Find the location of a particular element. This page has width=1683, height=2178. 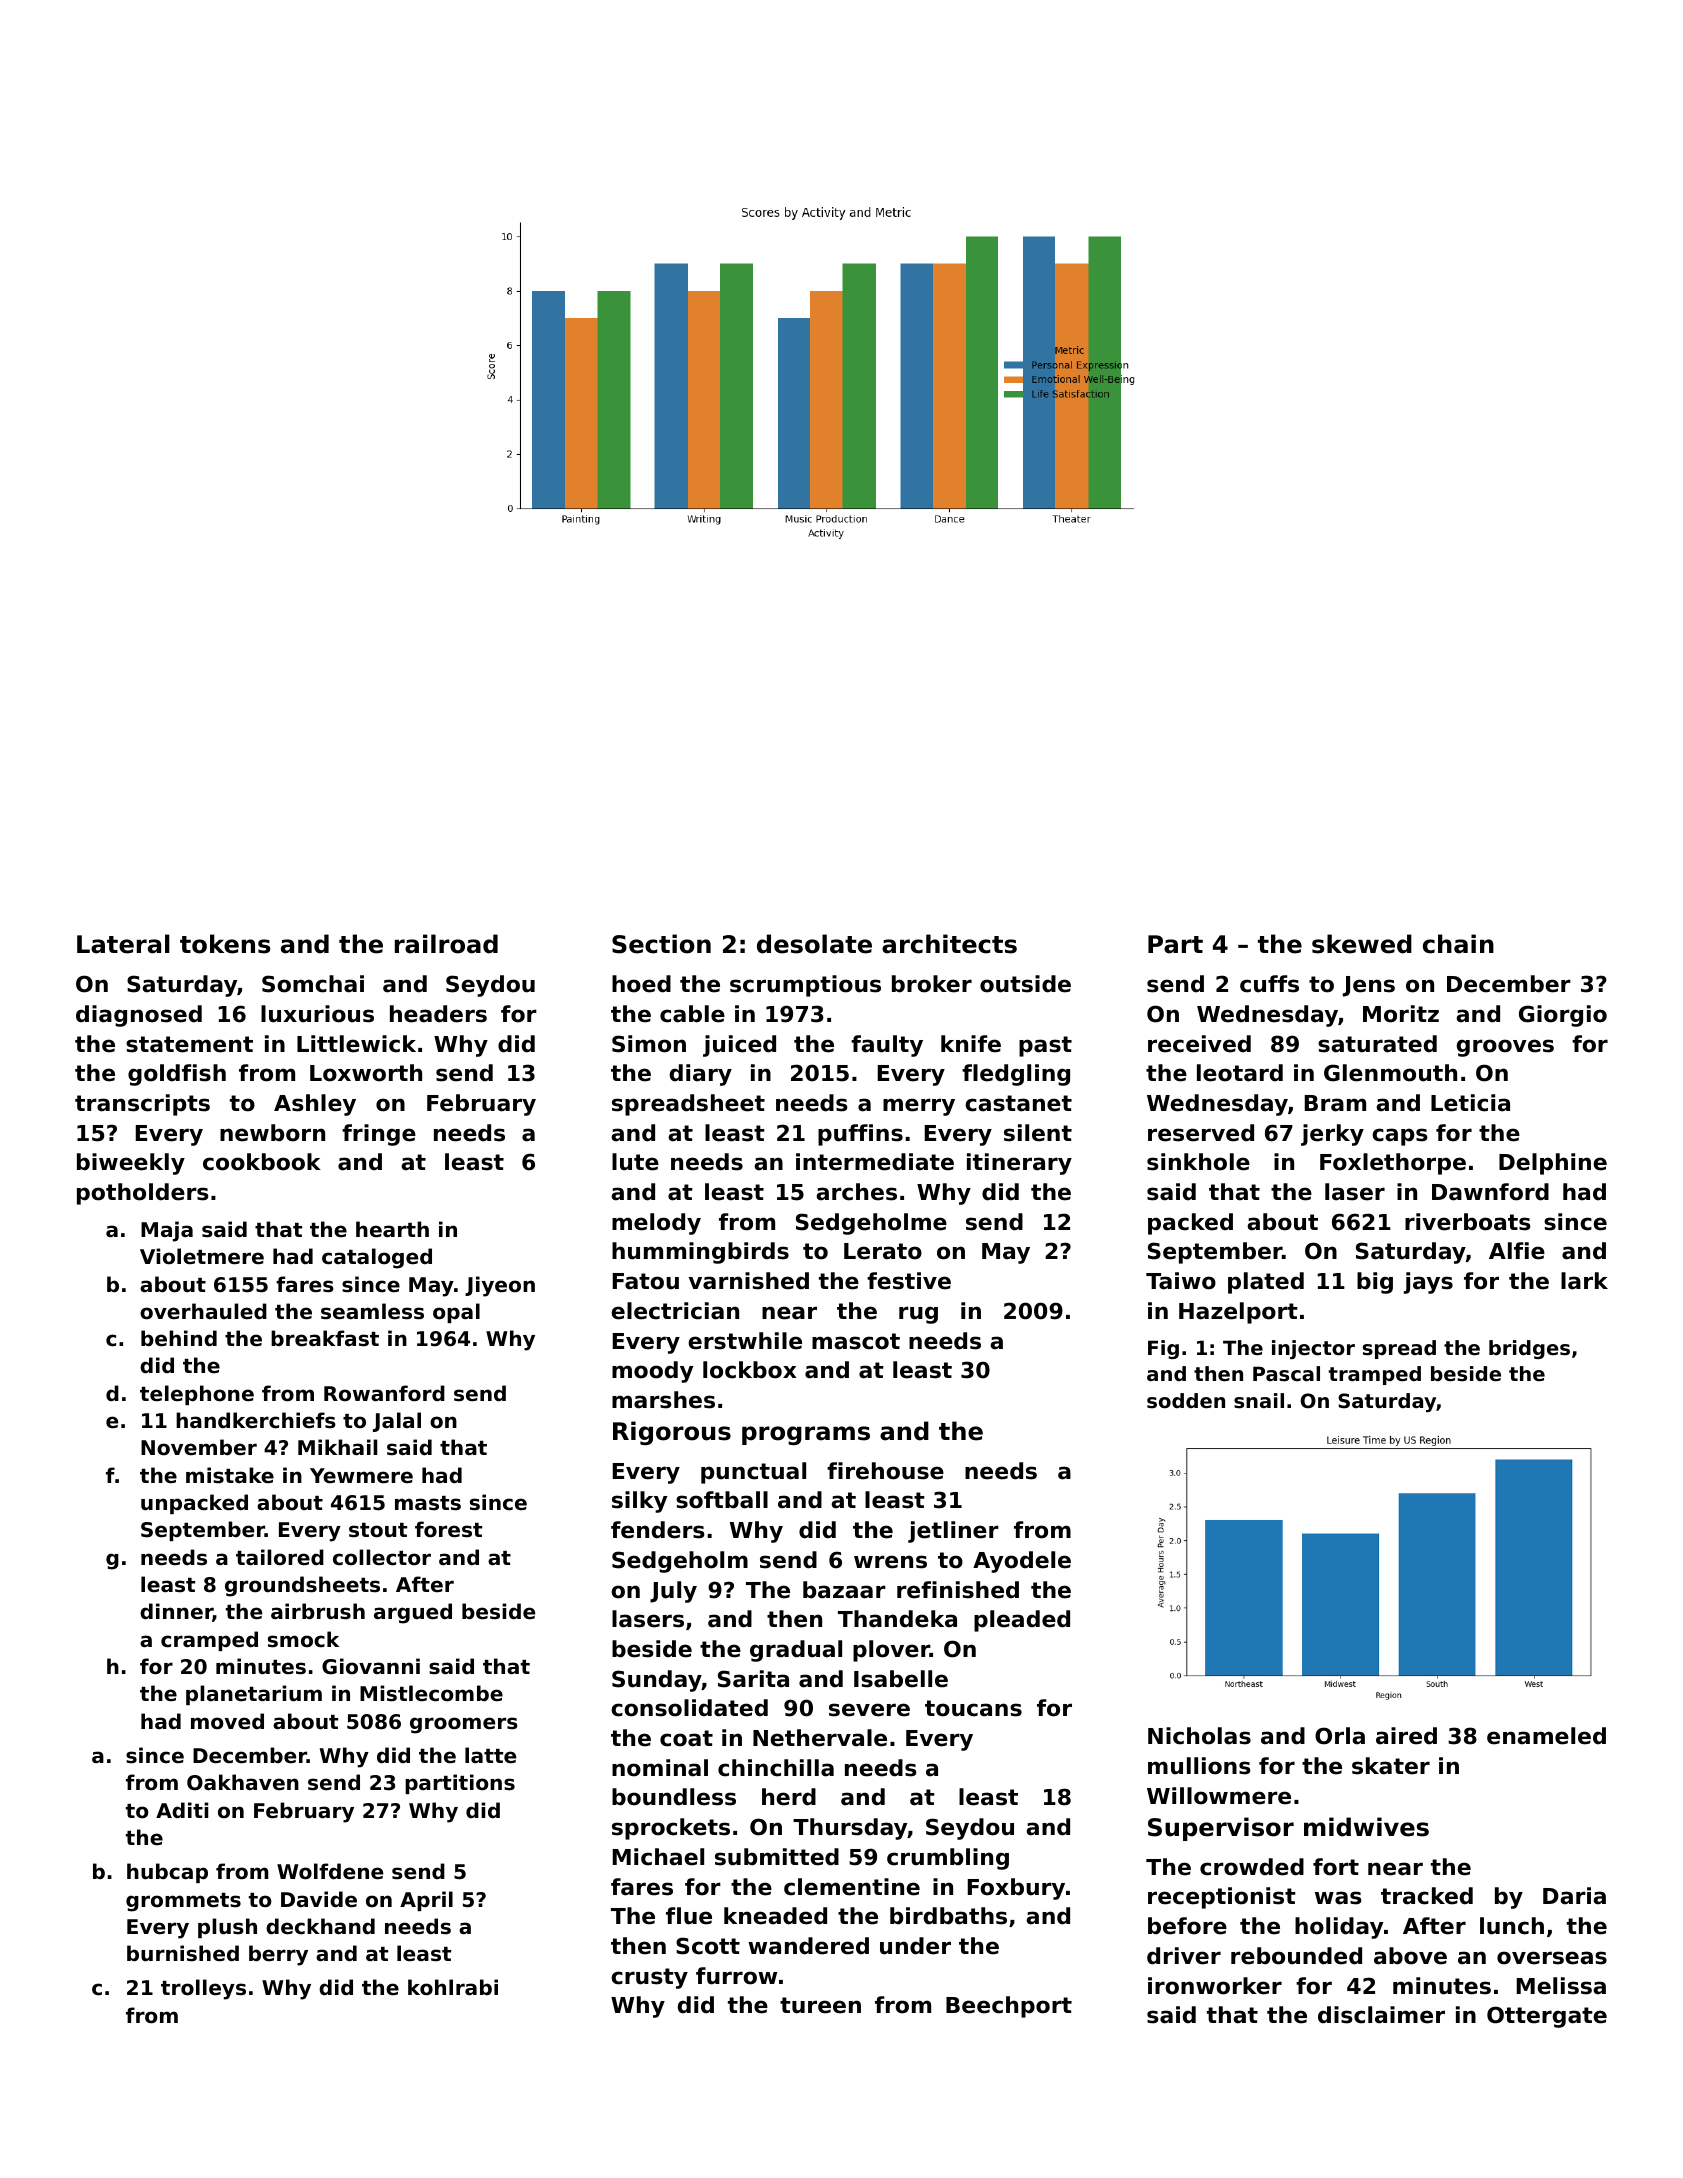

midwives is located at coordinates (1366, 1827).
